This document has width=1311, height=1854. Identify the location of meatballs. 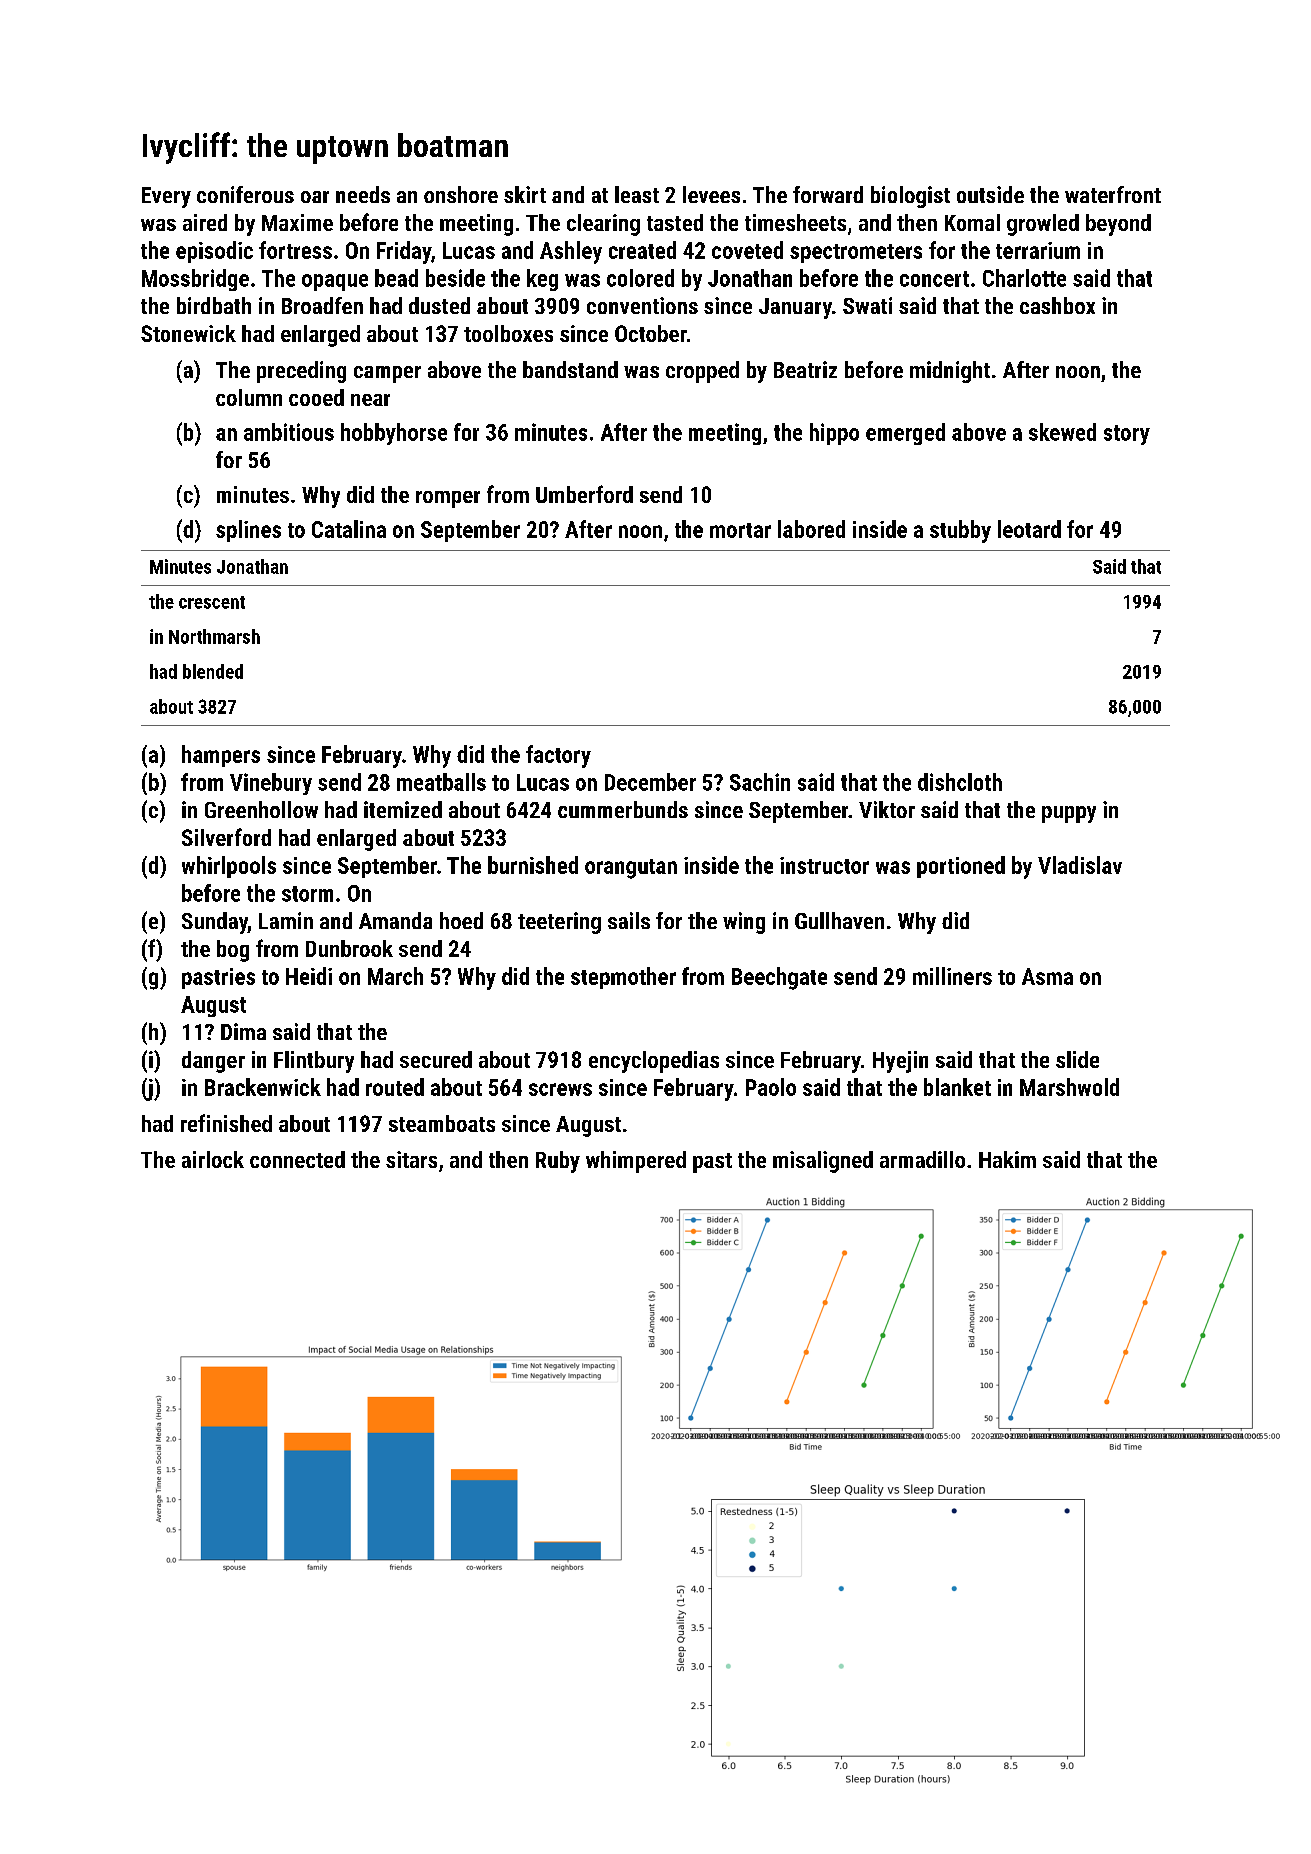
(441, 782).
